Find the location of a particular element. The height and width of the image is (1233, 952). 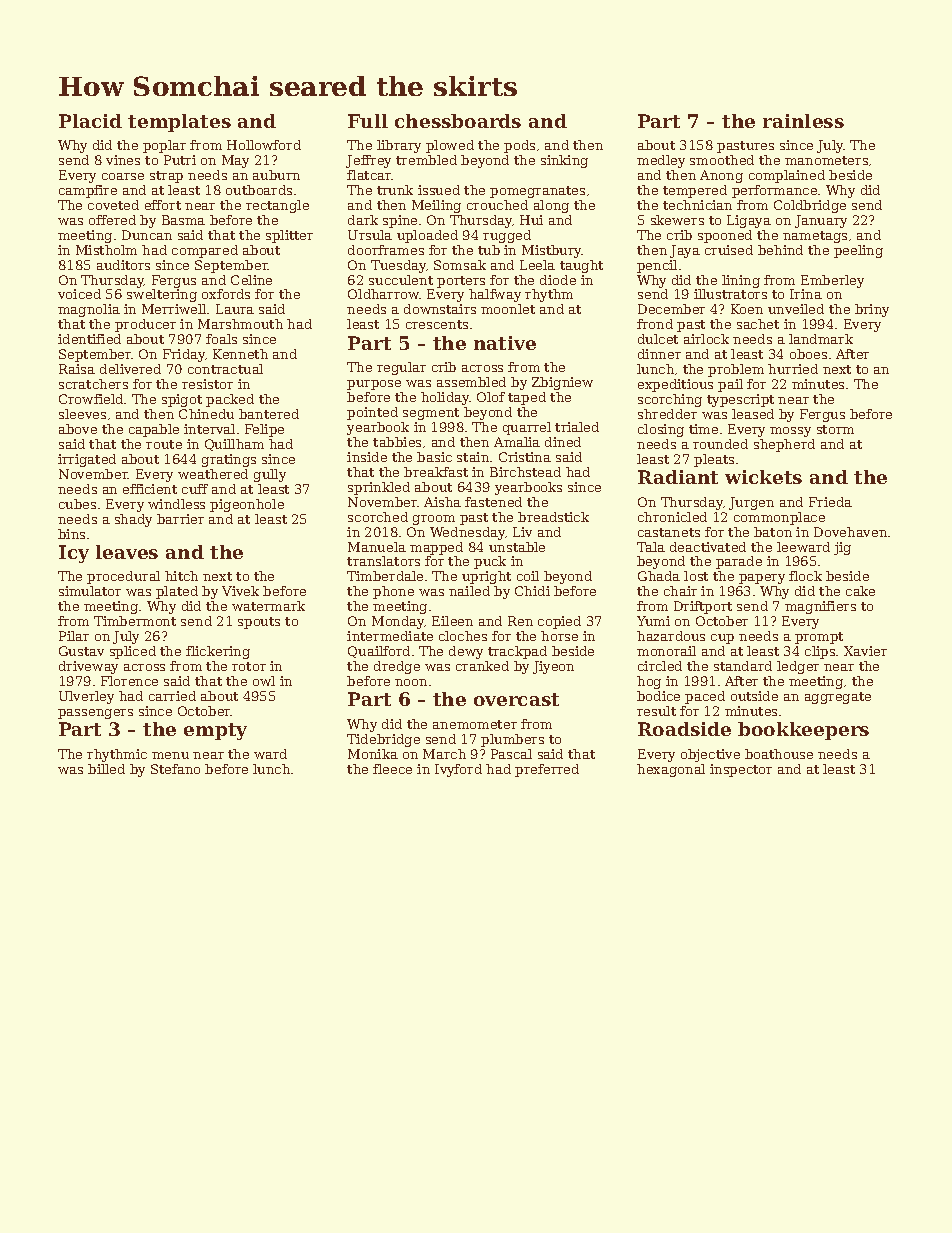

puck is located at coordinates (490, 562).
